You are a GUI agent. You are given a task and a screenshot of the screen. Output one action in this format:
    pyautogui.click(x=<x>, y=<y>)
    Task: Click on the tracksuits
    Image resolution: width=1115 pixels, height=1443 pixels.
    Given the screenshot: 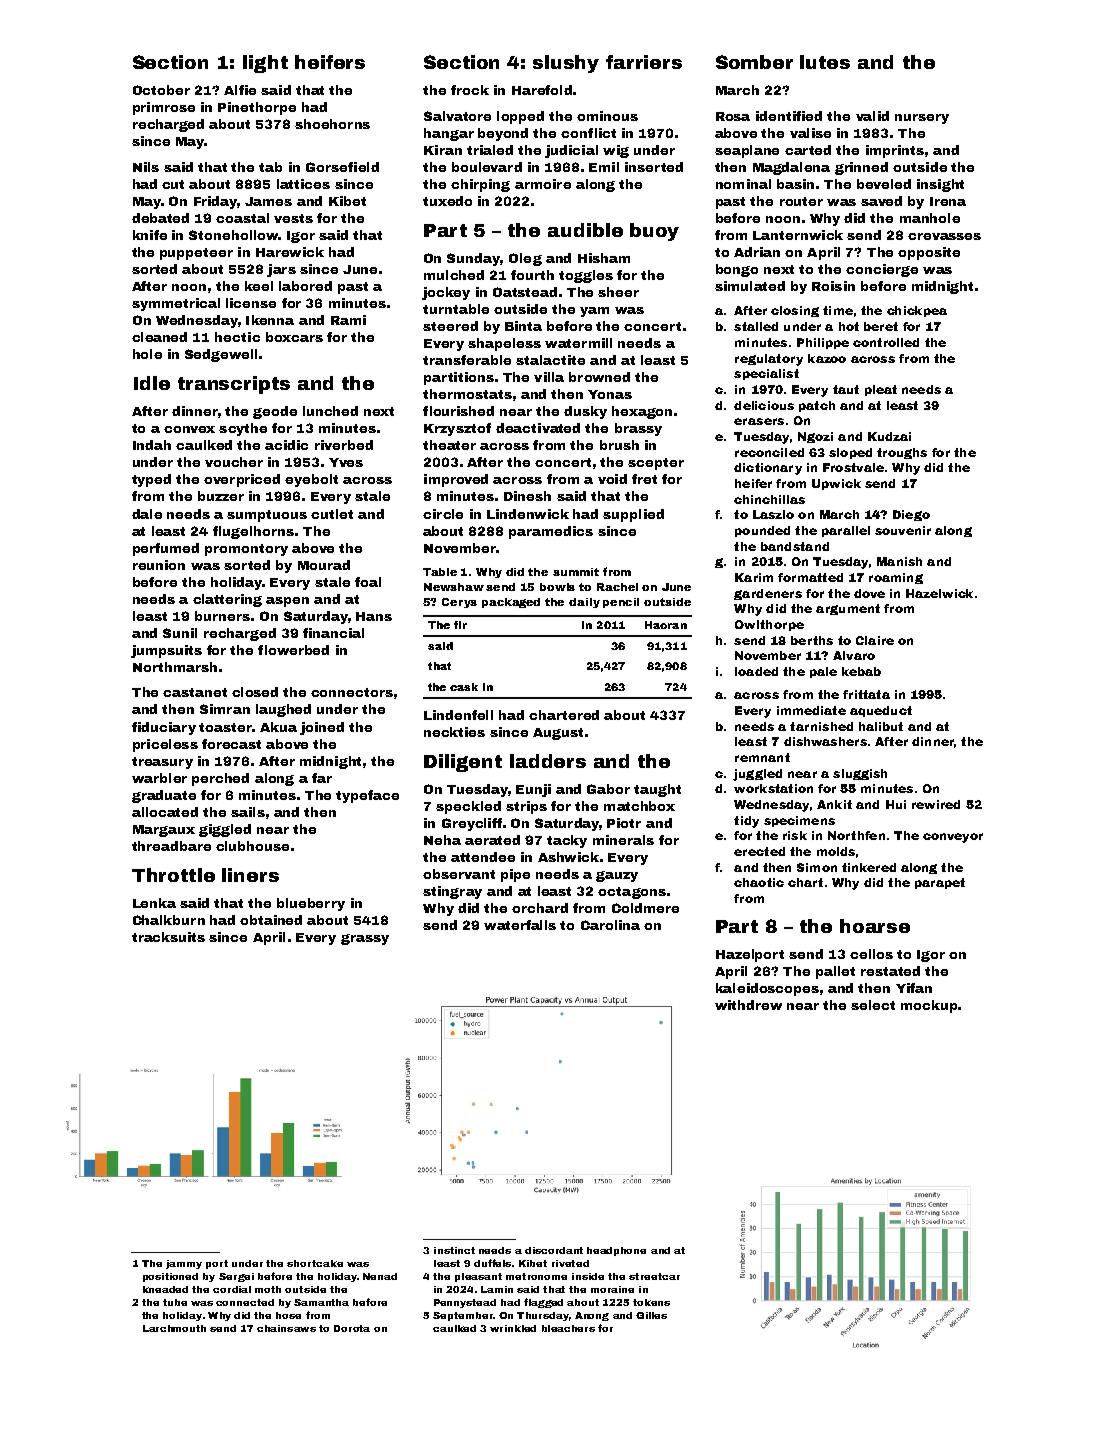 What is the action you would take?
    pyautogui.click(x=168, y=937)
